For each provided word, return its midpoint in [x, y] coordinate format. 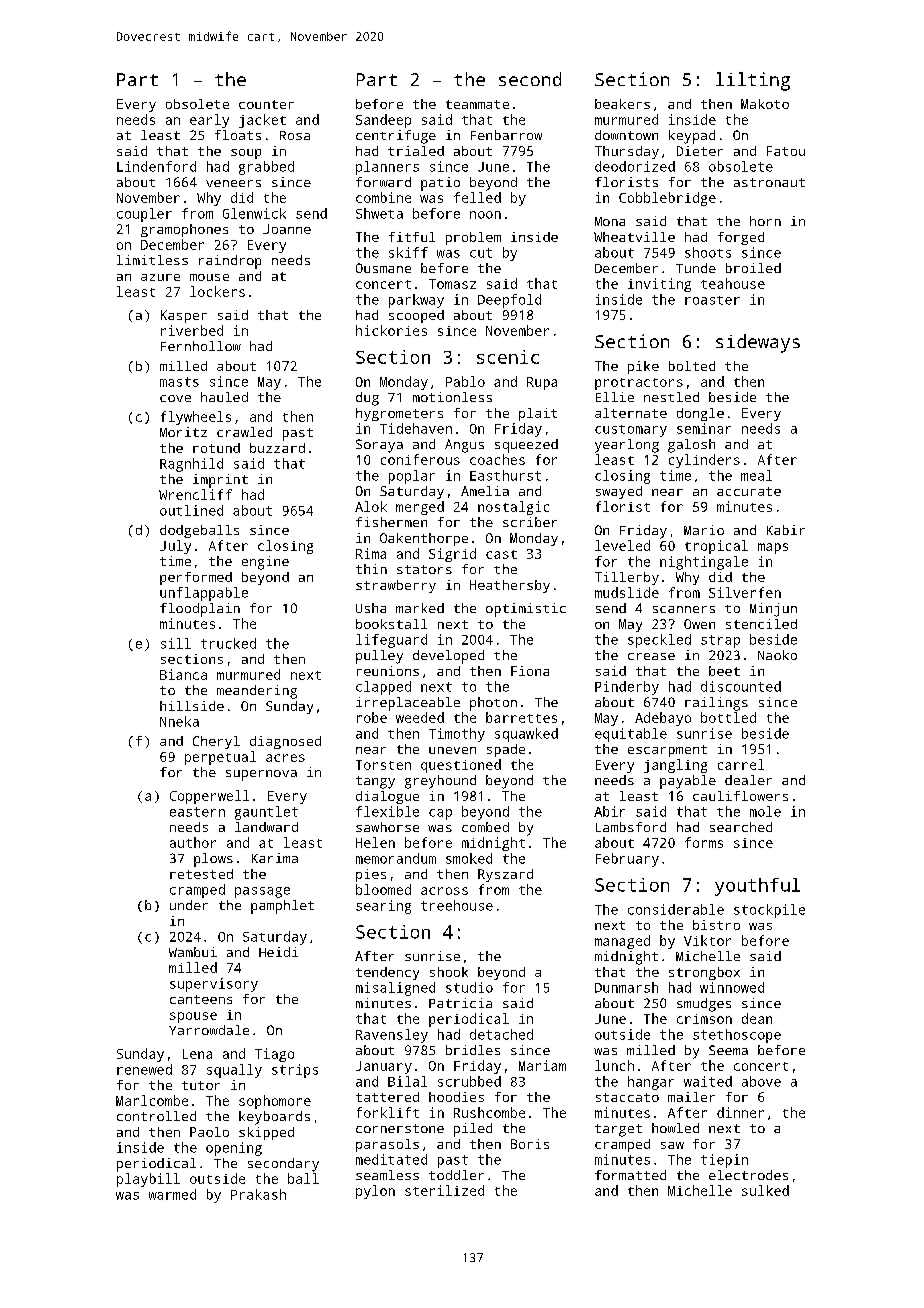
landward [266, 827]
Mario [704, 530]
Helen [375, 842]
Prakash [258, 1194]
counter [266, 104]
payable [688, 782]
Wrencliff [195, 494]
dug [367, 399]
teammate [477, 104]
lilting [753, 81]
